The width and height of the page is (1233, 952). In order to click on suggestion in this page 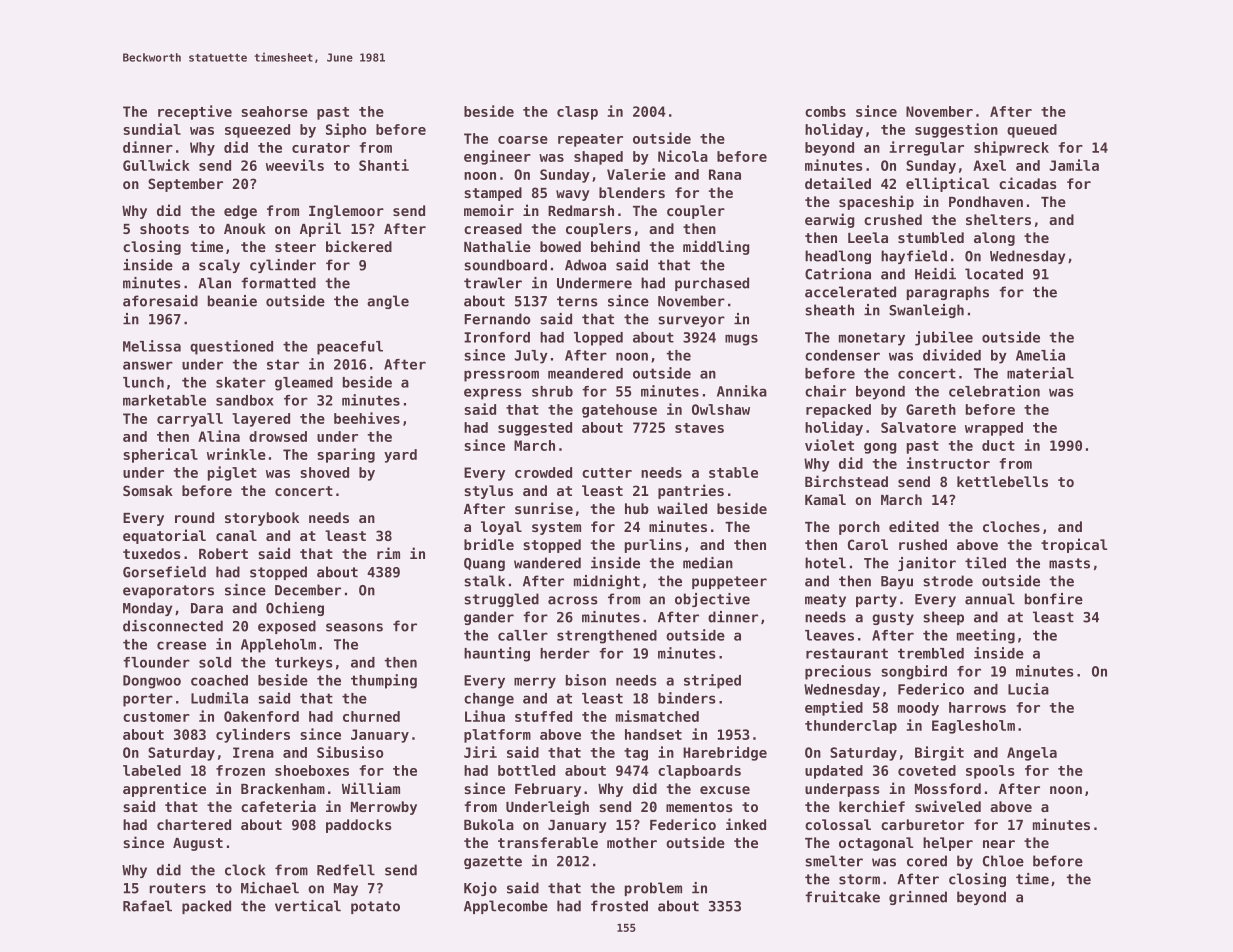, I will do `click(956, 130)`.
